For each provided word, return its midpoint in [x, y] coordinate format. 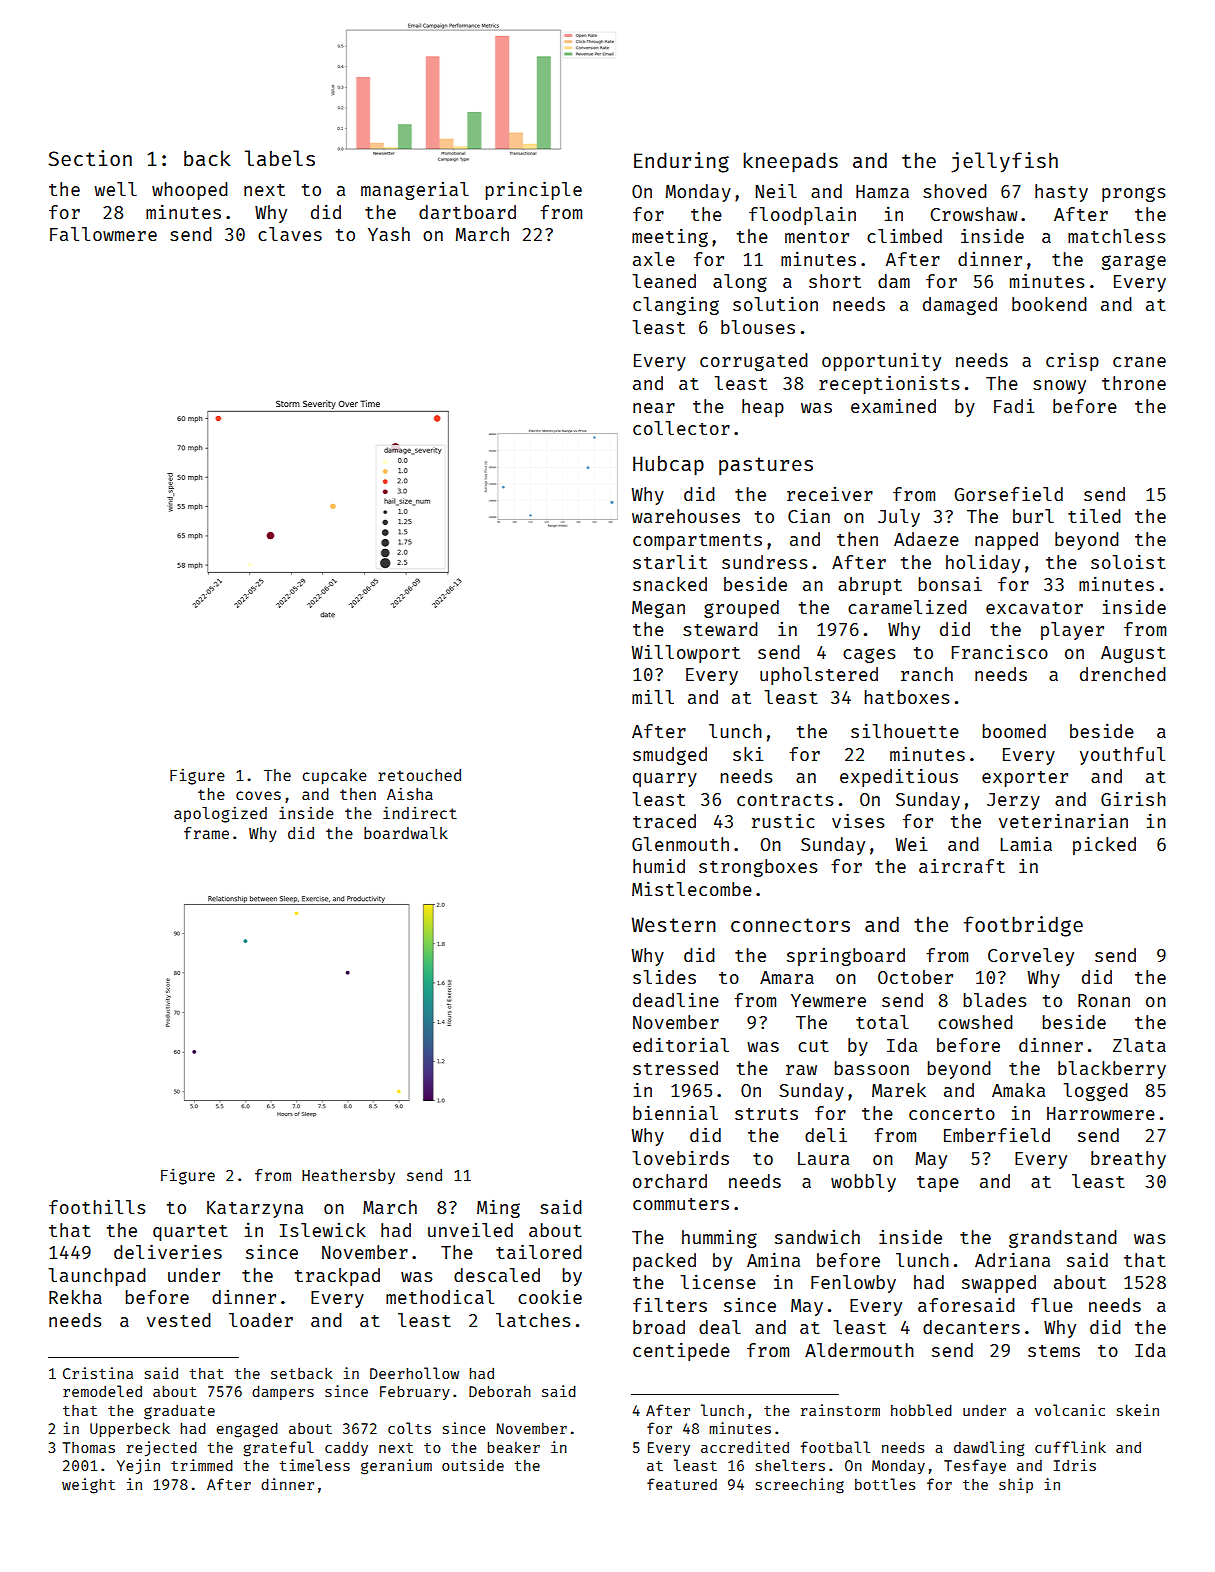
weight [88, 1486]
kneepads [790, 162]
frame [206, 833]
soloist [1128, 561]
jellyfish [1004, 162]
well [115, 189]
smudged [670, 756]
